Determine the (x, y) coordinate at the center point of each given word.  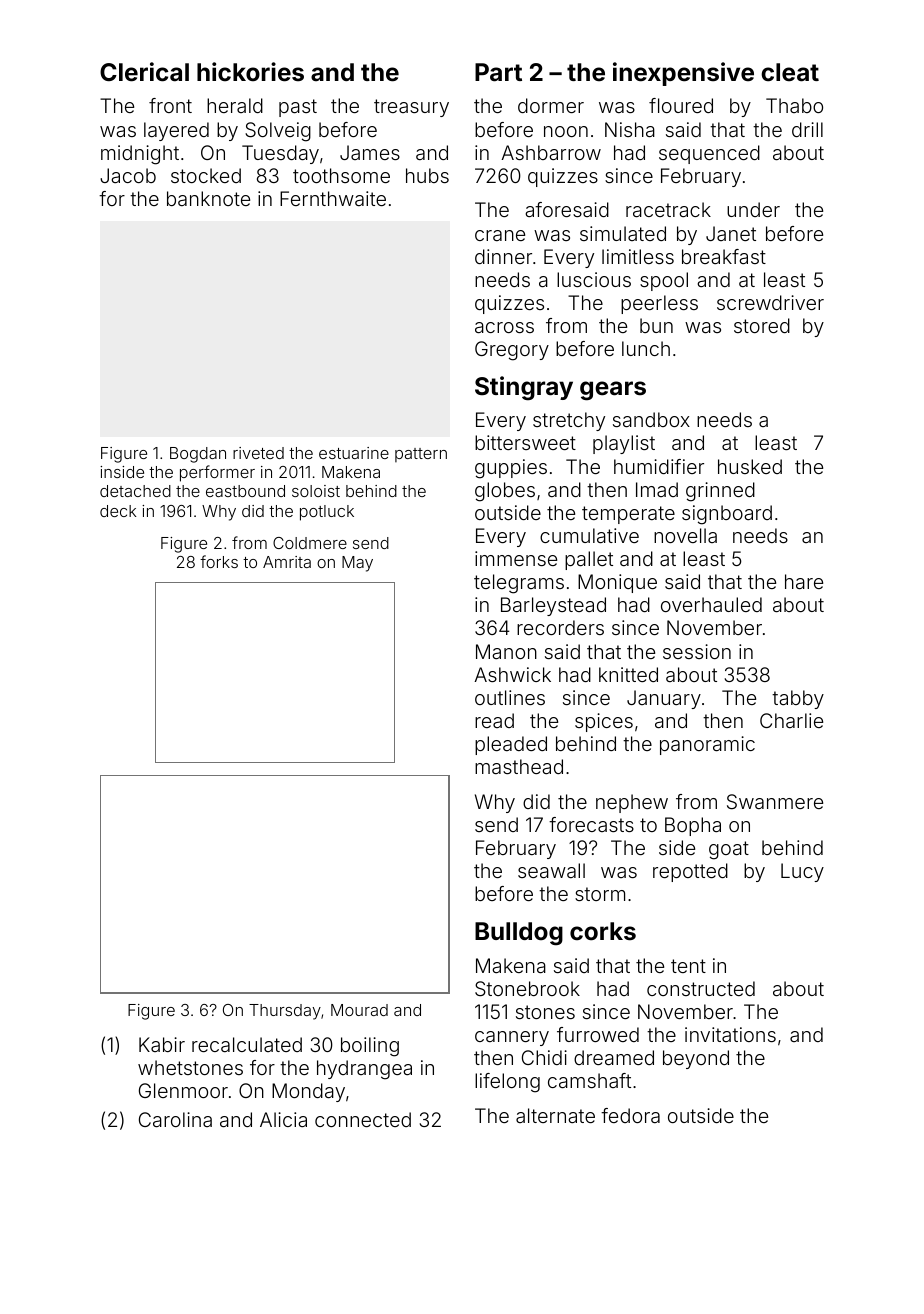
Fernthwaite (333, 198)
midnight (140, 155)
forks (219, 561)
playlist (624, 444)
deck (118, 511)
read (494, 720)
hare (804, 581)
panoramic (707, 745)
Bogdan (198, 455)
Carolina (175, 1119)
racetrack (668, 209)
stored (762, 325)
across (504, 327)
